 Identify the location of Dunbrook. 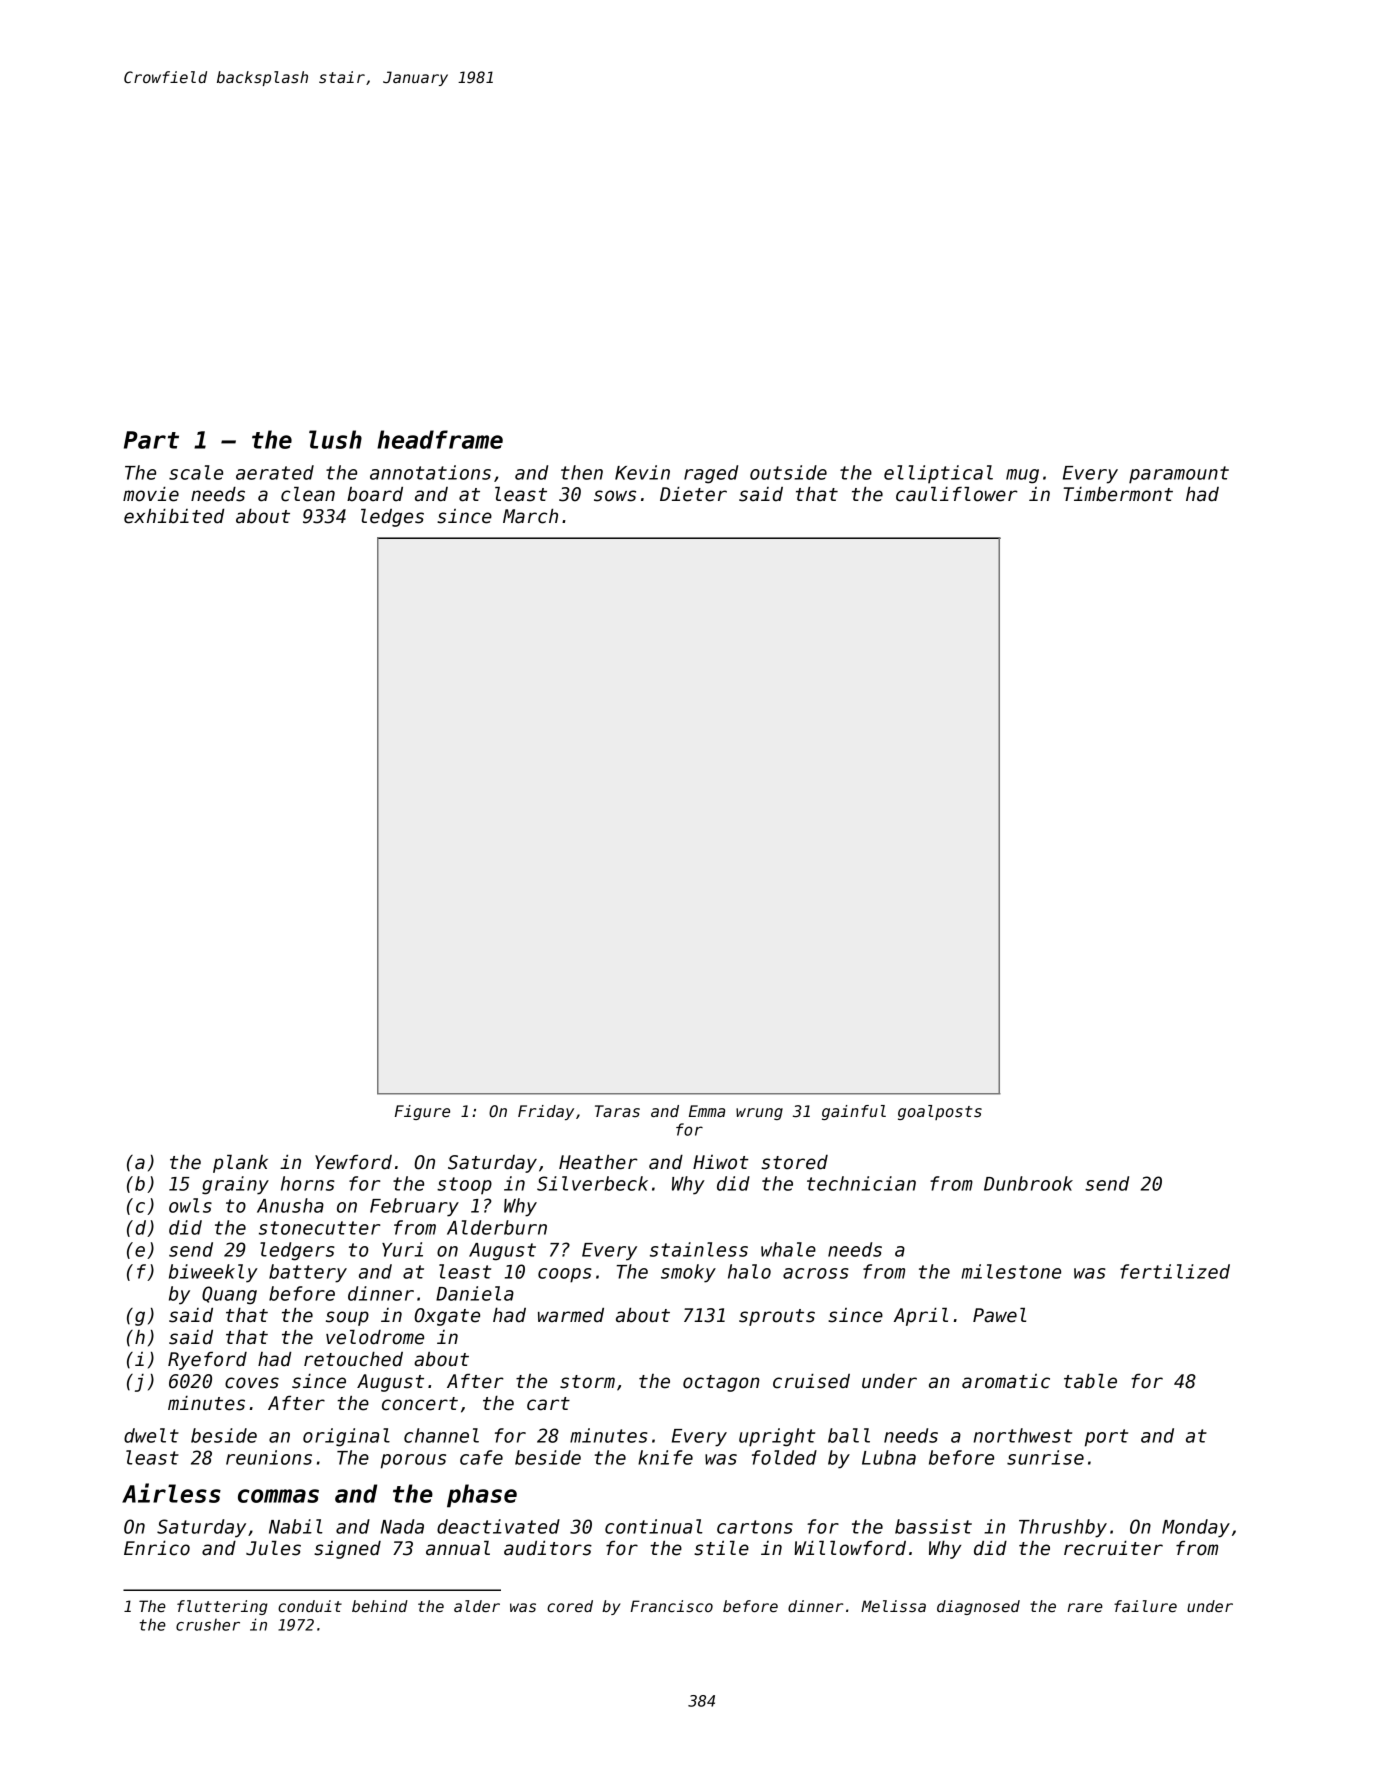
(1028, 1183).
